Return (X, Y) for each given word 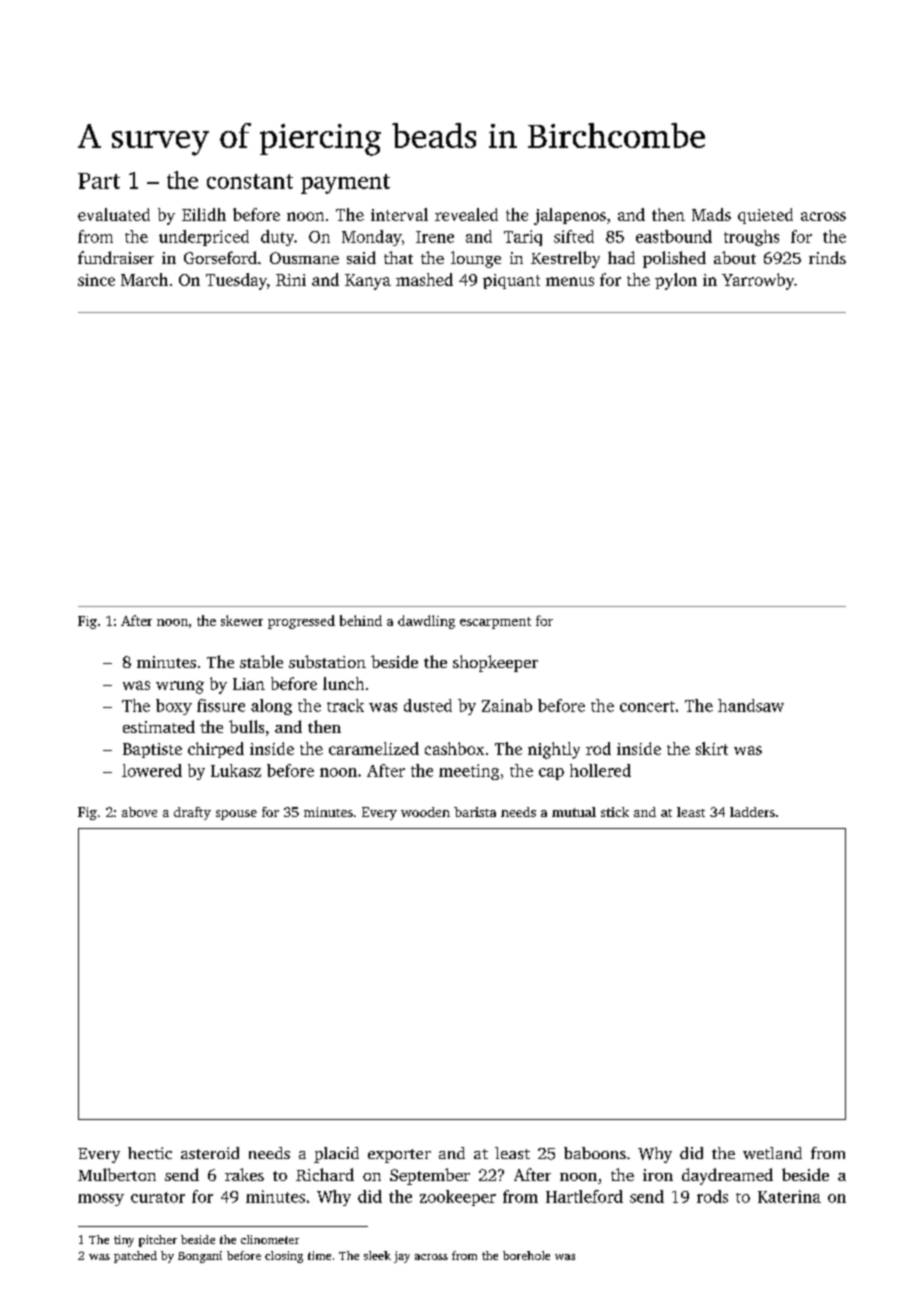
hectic (150, 1153)
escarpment (495, 623)
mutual (574, 812)
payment (345, 184)
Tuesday (236, 281)
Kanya (368, 282)
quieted (765, 216)
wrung (180, 687)
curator (158, 1197)
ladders (752, 812)
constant (250, 181)
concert (647, 706)
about (735, 257)
